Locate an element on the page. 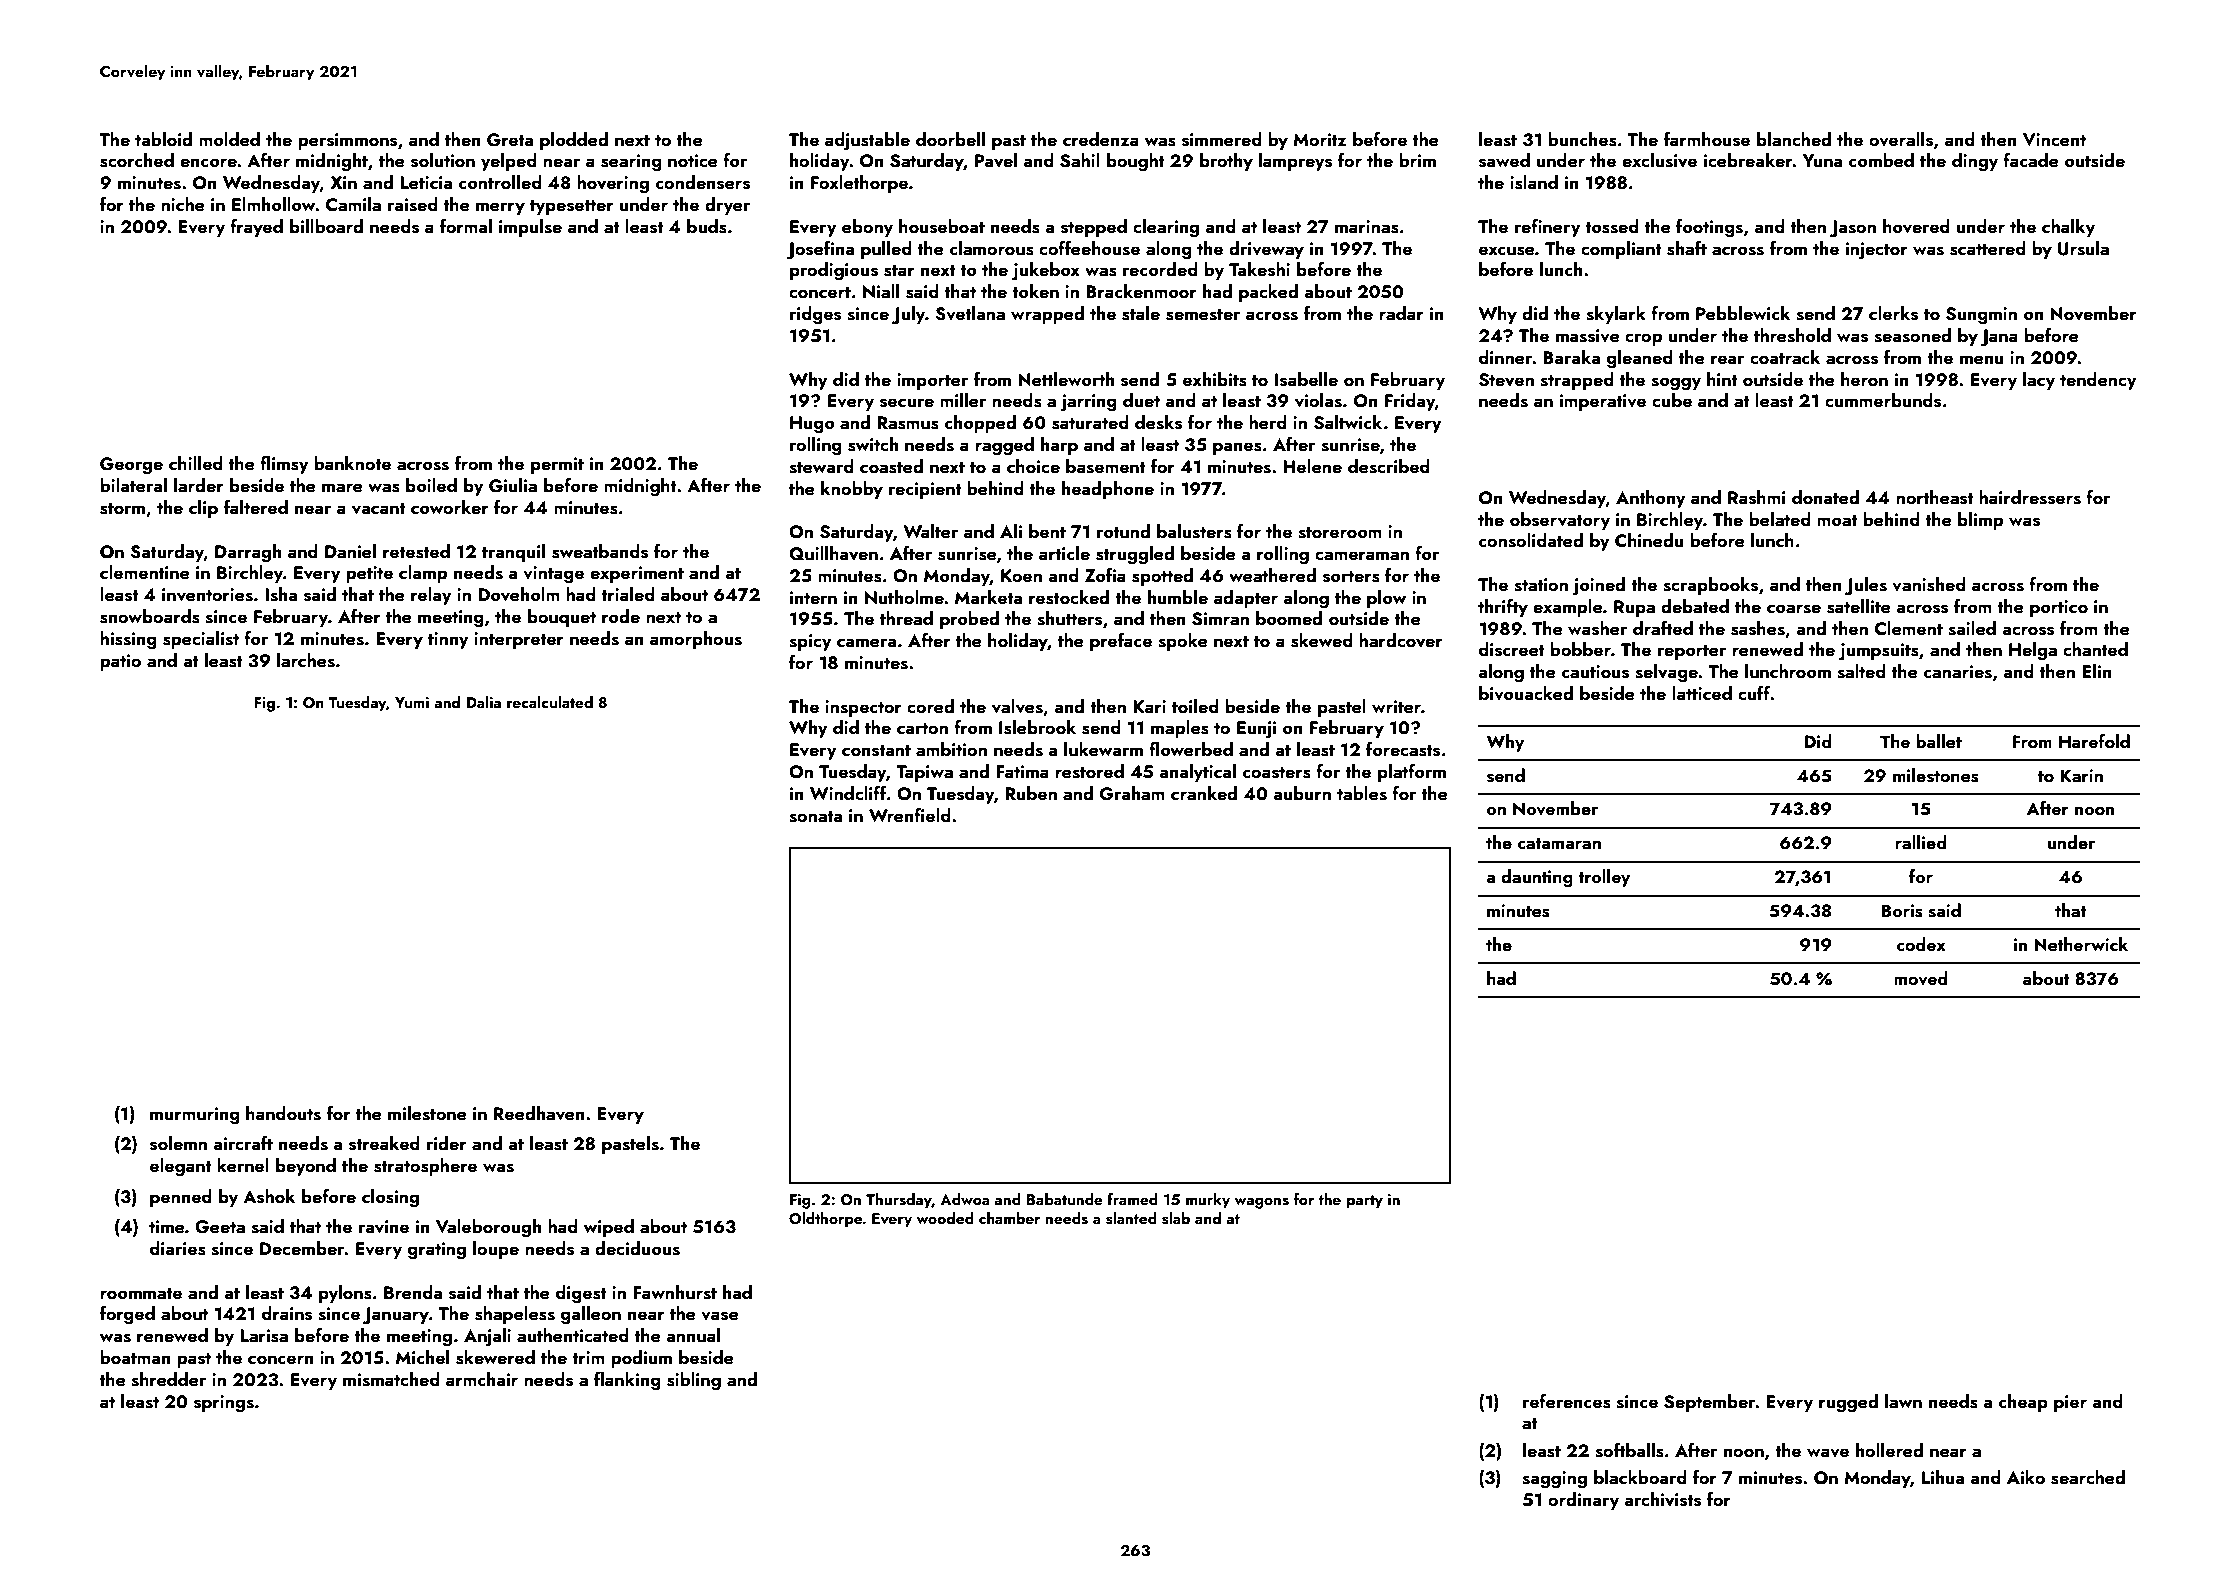  Vincent is located at coordinates (2054, 139).
